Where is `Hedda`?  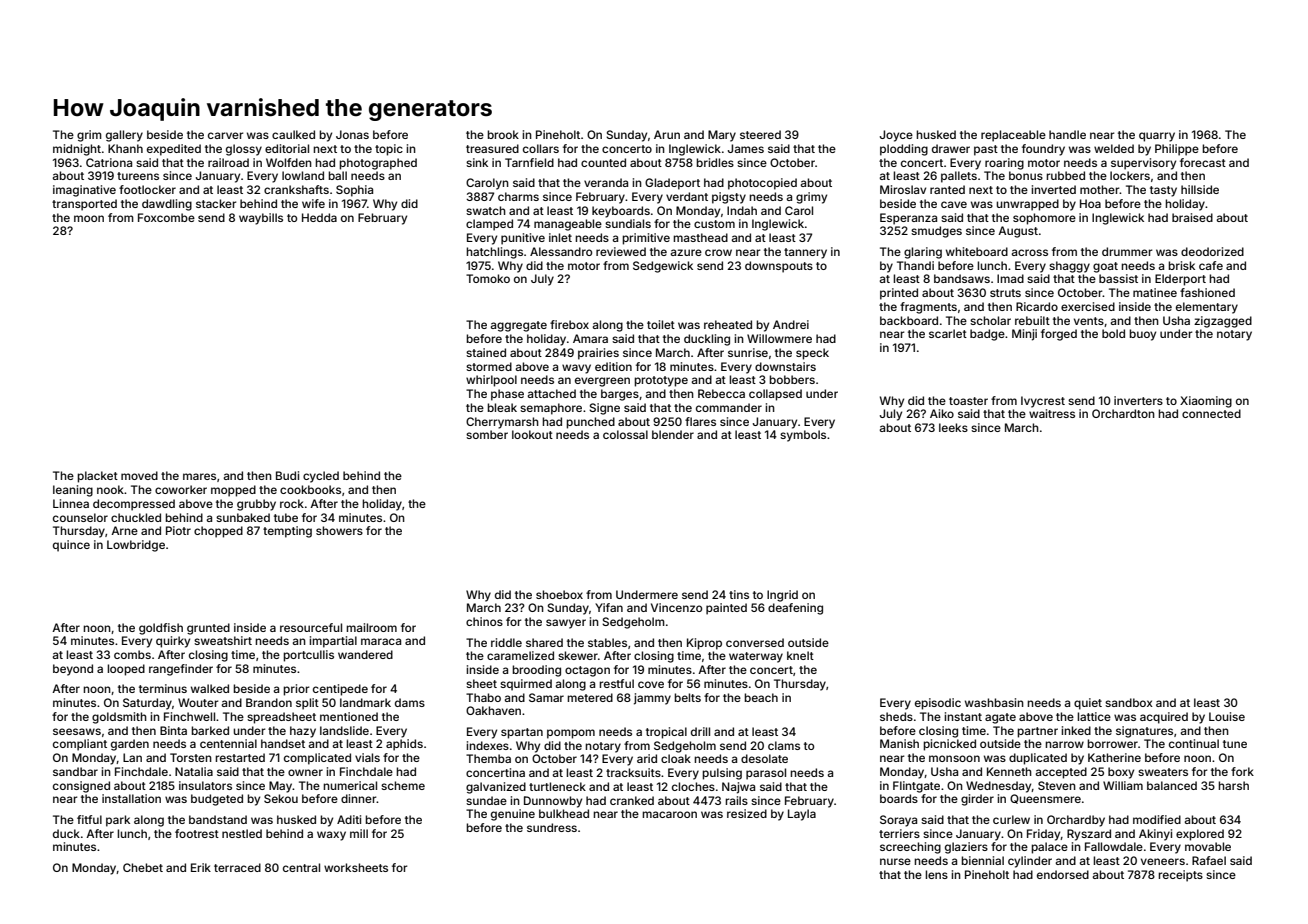
Hedda is located at coordinates (319, 217).
